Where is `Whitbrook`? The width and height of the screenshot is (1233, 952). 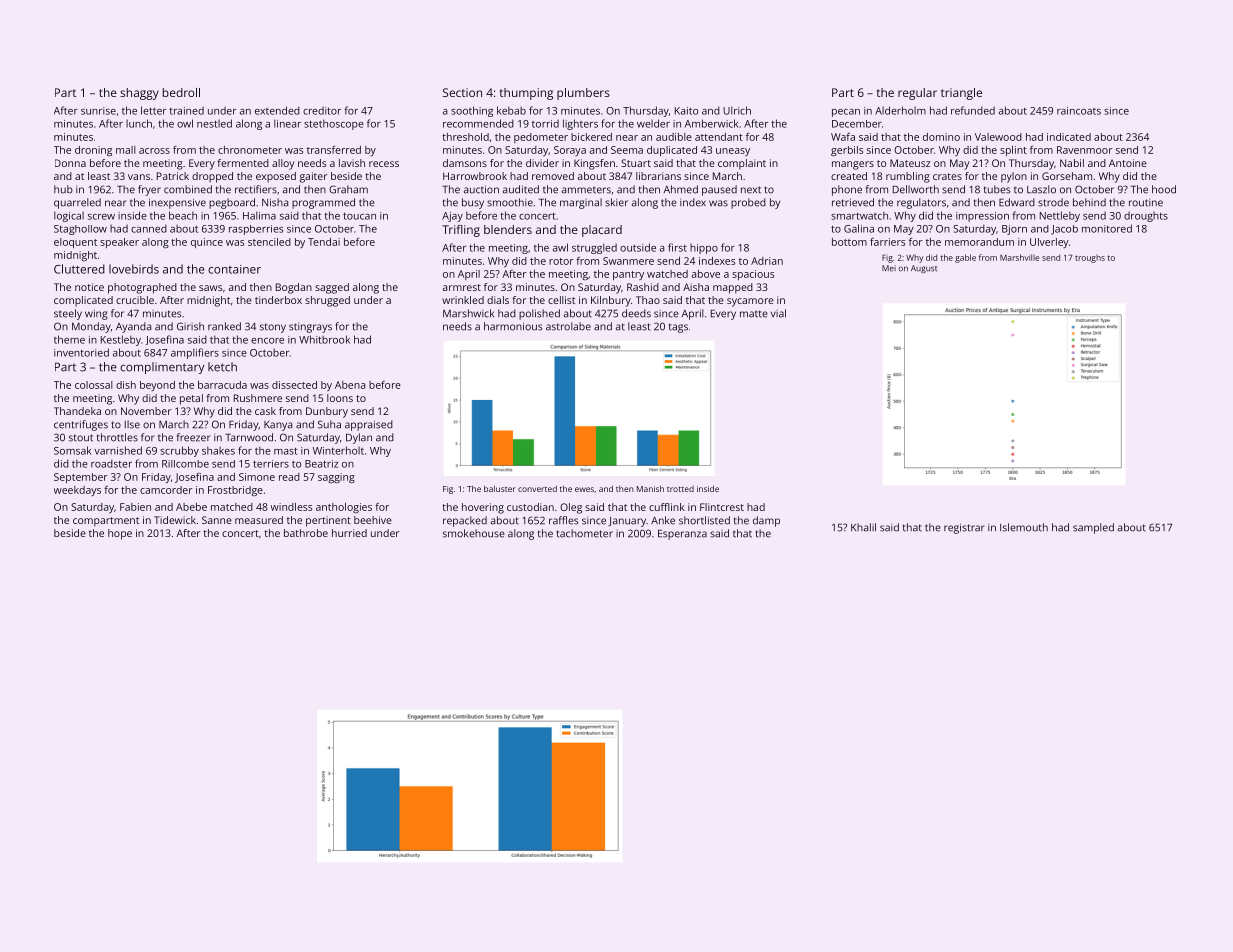 Whitbrook is located at coordinates (324, 339).
